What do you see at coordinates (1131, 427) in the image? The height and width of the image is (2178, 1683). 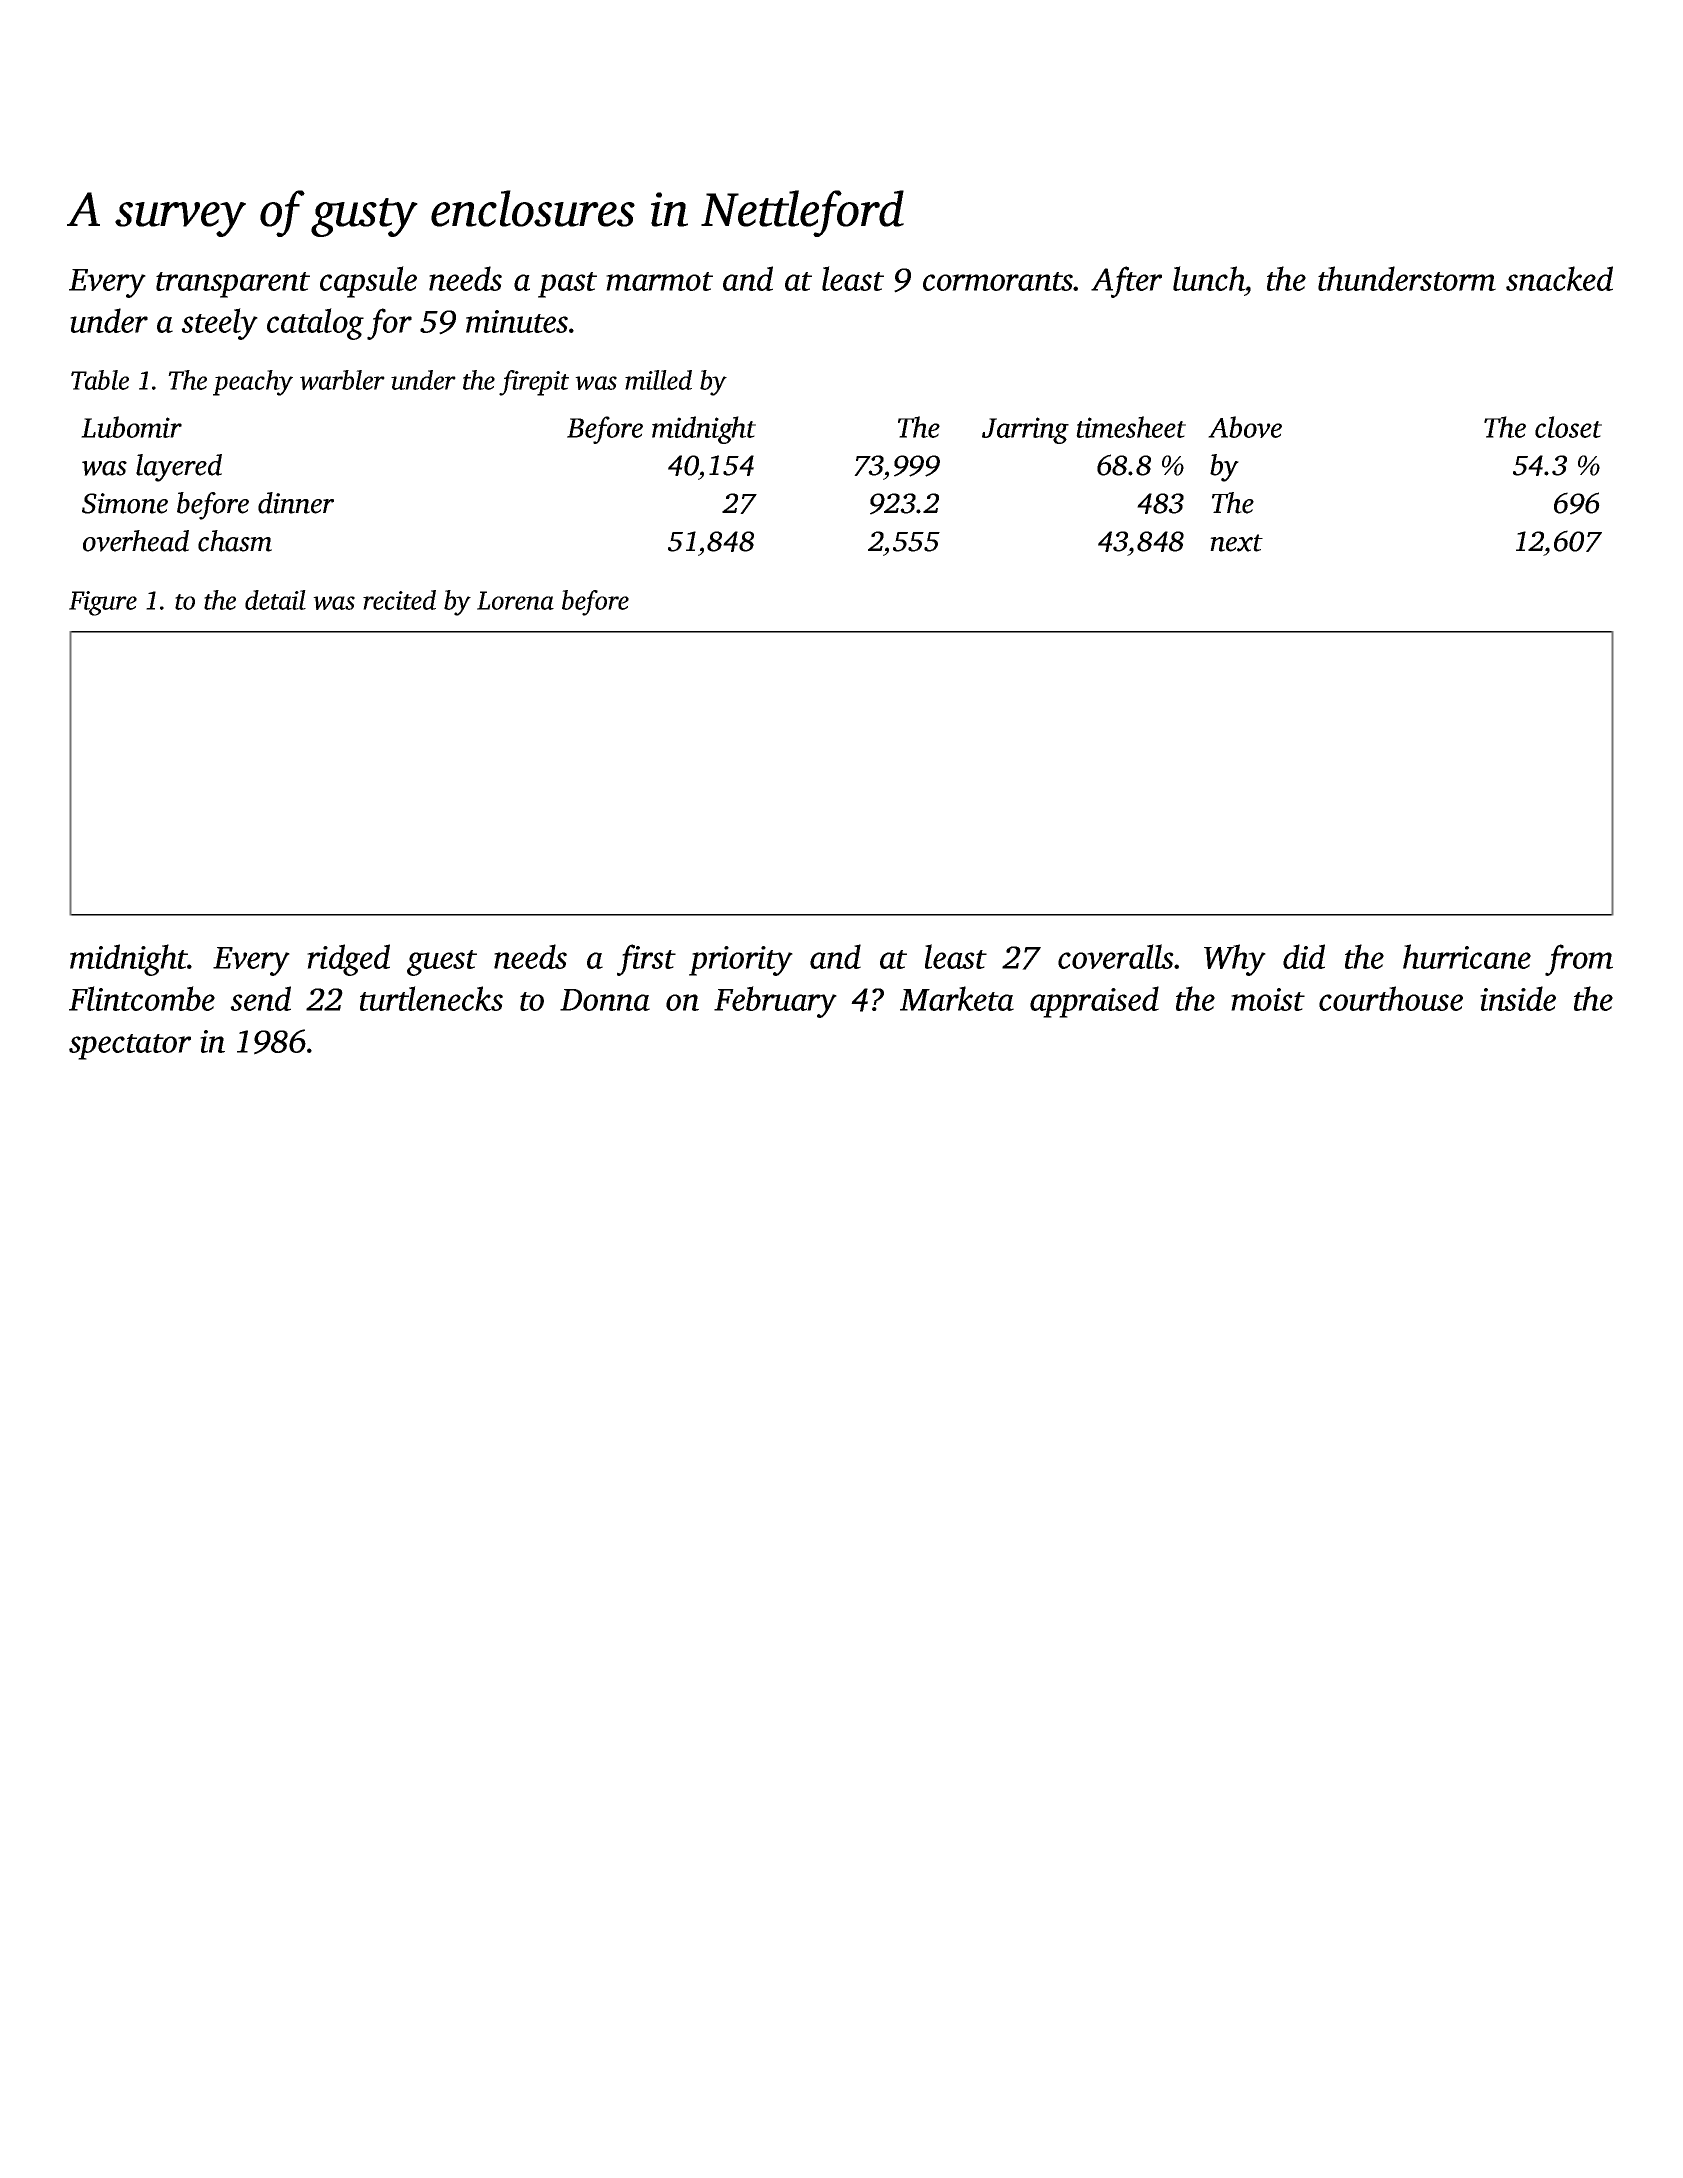 I see `timesheet` at bounding box center [1131, 427].
